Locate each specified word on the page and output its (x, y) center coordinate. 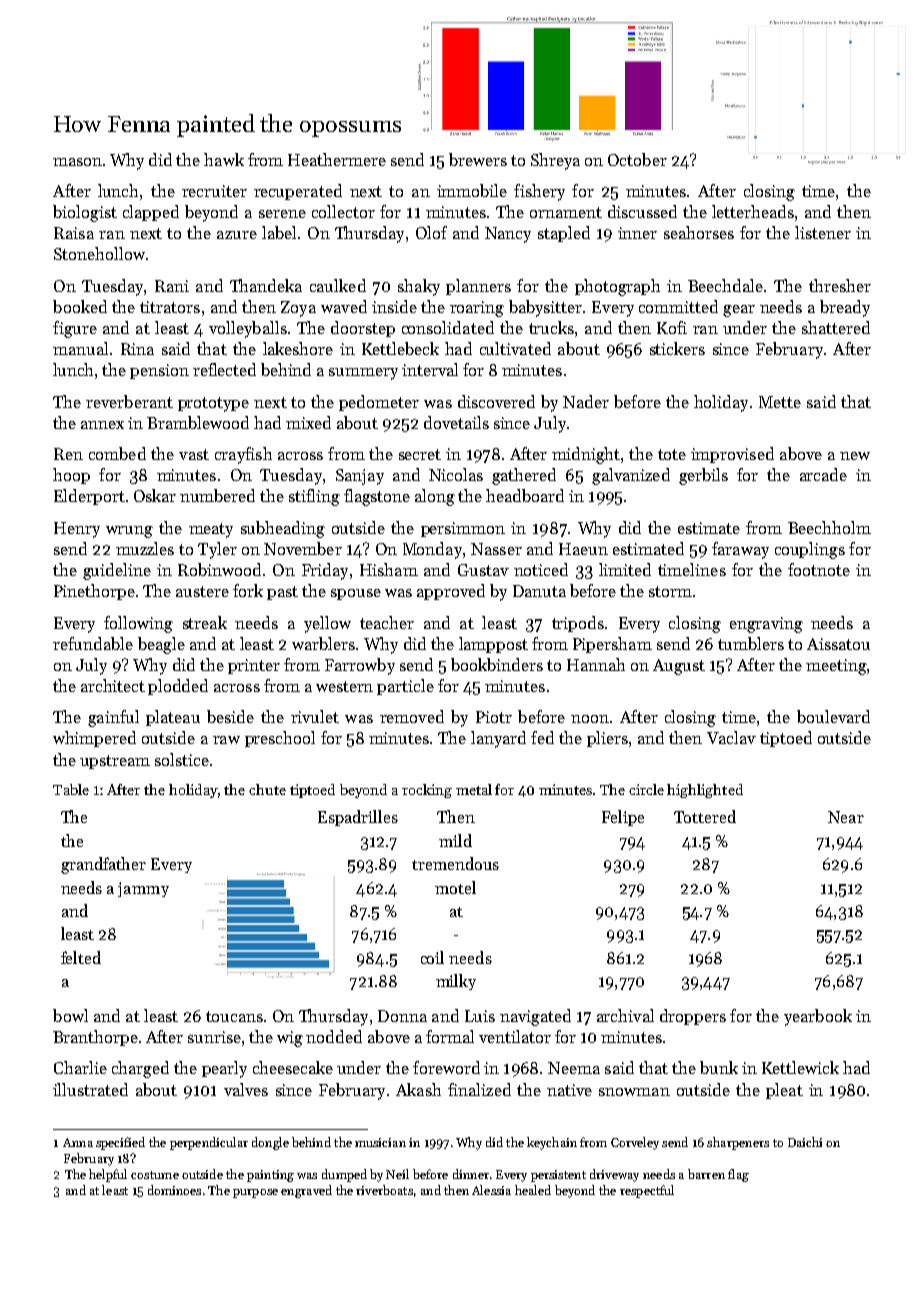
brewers (478, 159)
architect (113, 685)
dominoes (174, 1190)
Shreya (555, 161)
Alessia (491, 1190)
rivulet (315, 716)
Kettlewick (800, 1067)
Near (846, 817)
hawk (224, 159)
